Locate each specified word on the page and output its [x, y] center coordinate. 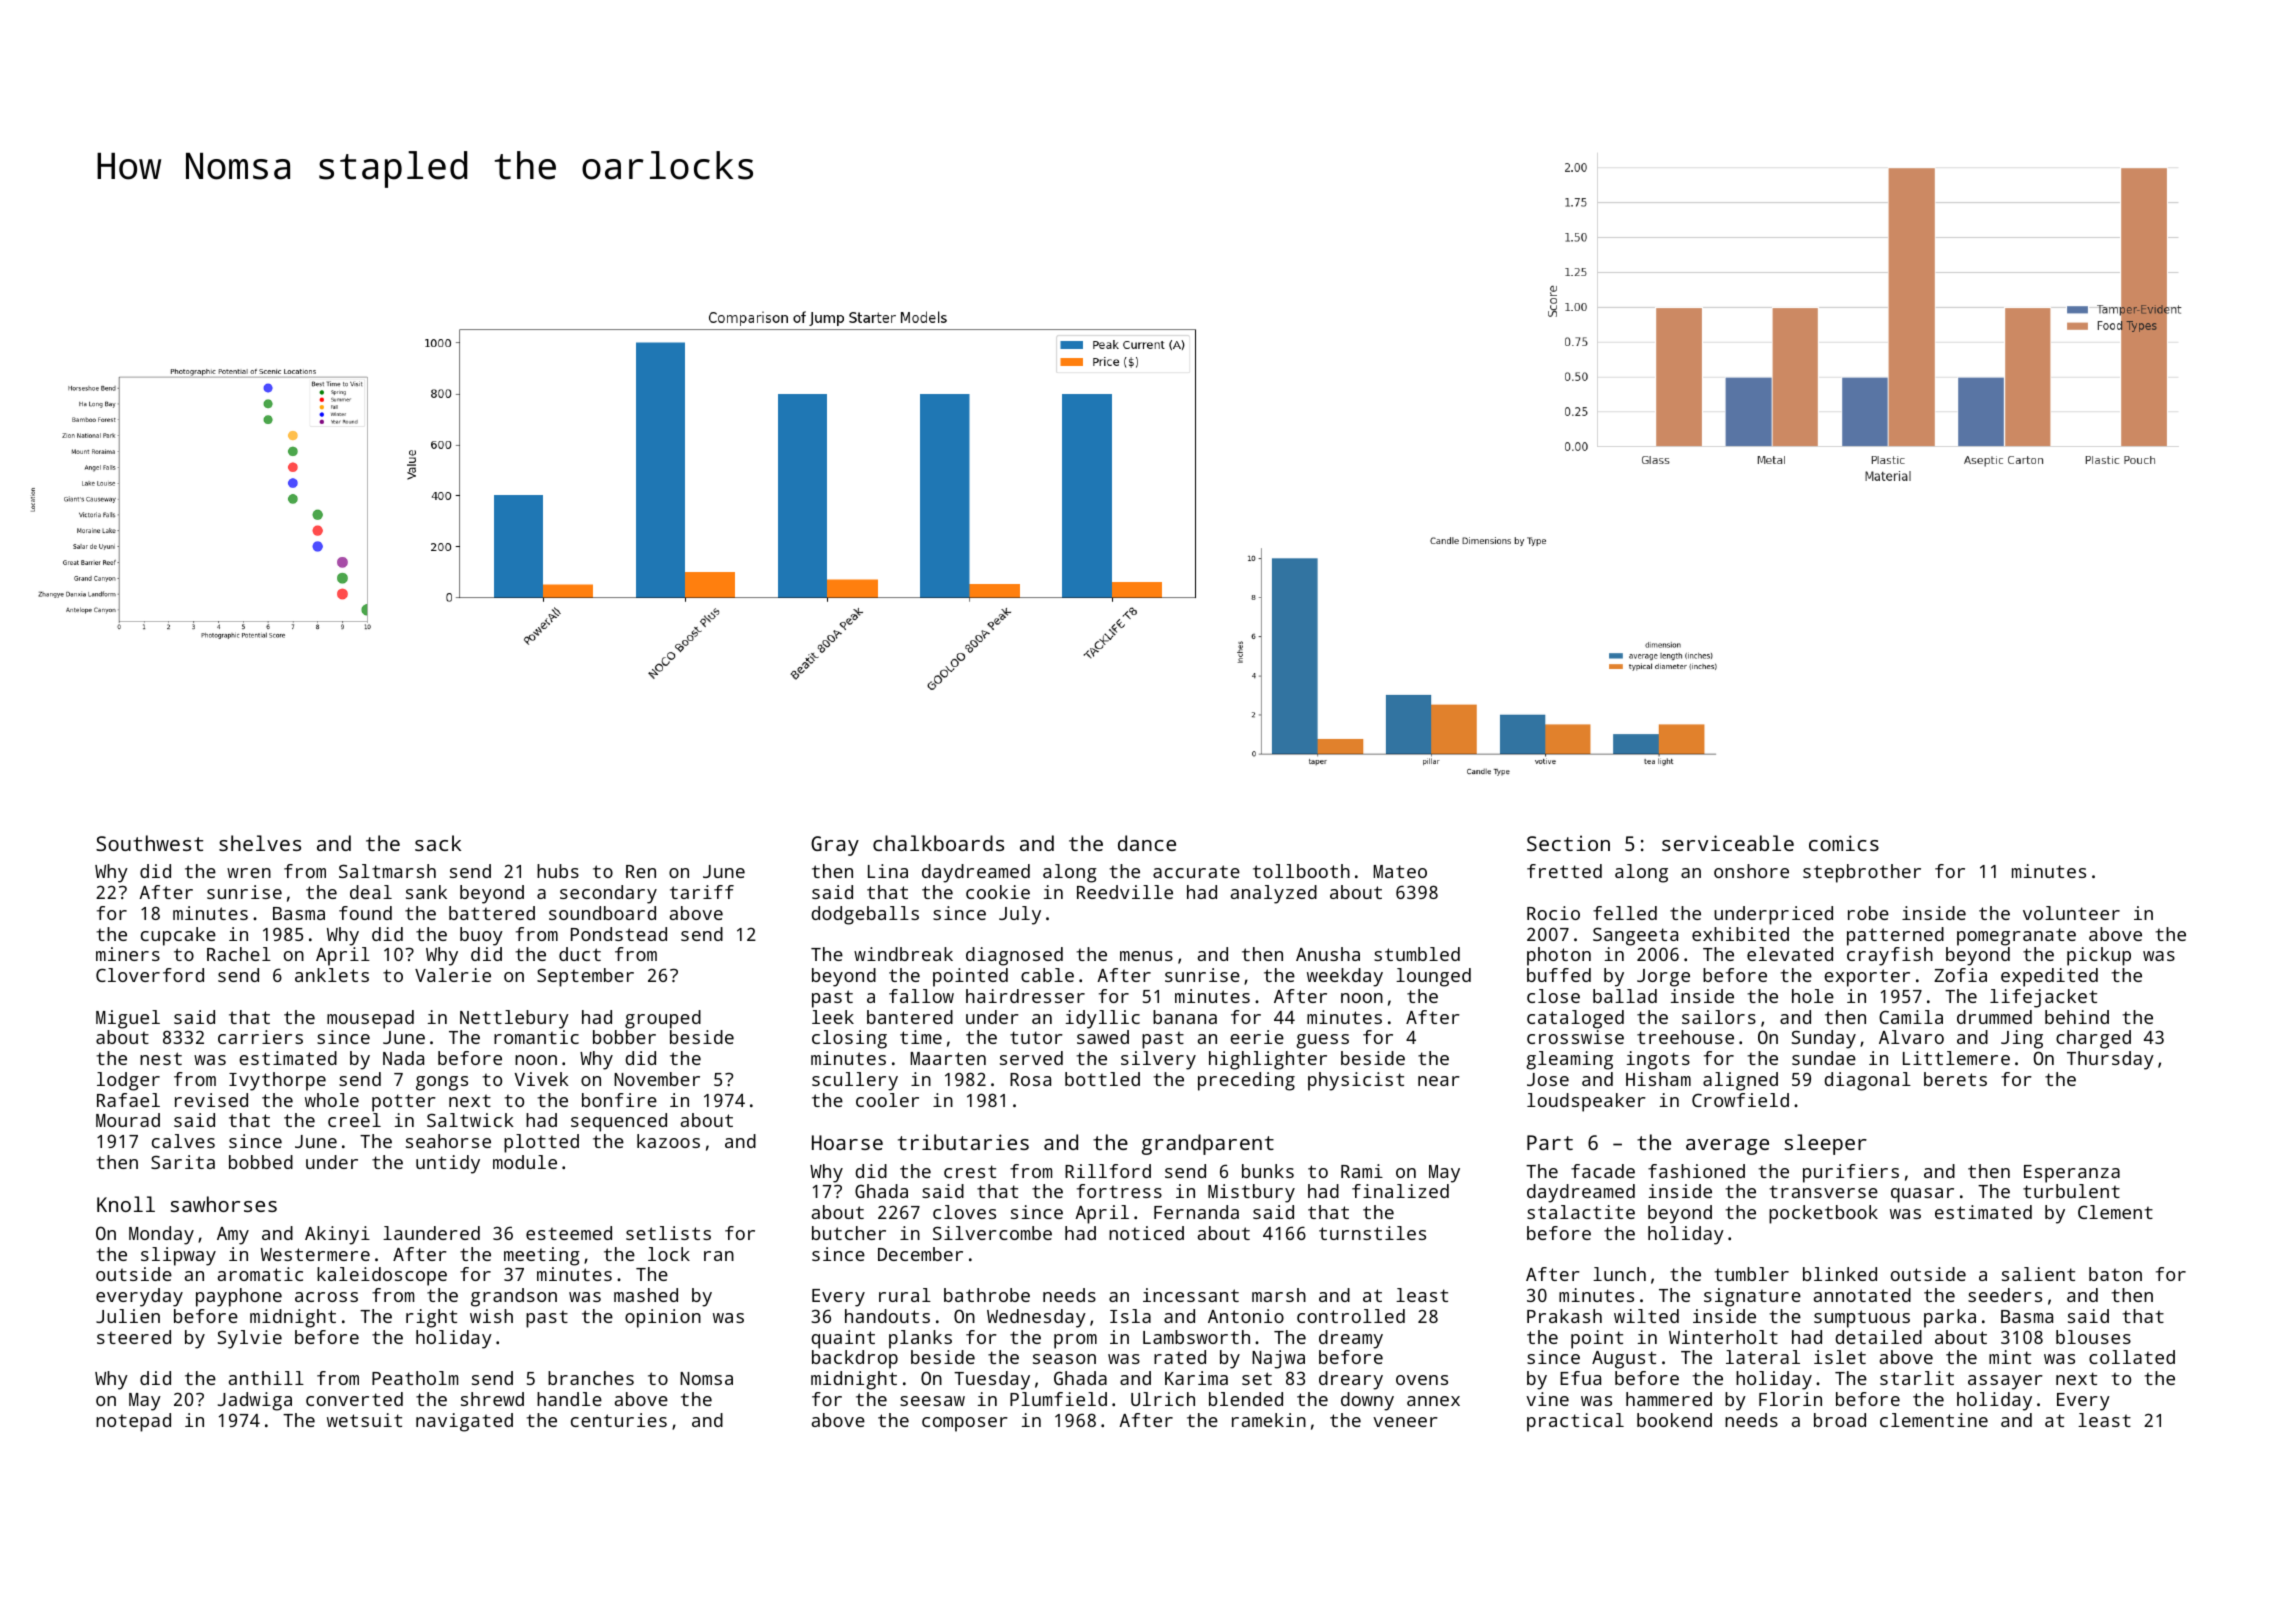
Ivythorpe [277, 1081]
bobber [624, 1037]
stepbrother [1862, 873]
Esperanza [2072, 1174]
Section [1568, 843]
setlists [668, 1233]
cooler [887, 1100]
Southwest [149, 843]
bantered [910, 1017]
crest [970, 1171]
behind [2077, 1017]
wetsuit [364, 1420]
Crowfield [1740, 1100]
